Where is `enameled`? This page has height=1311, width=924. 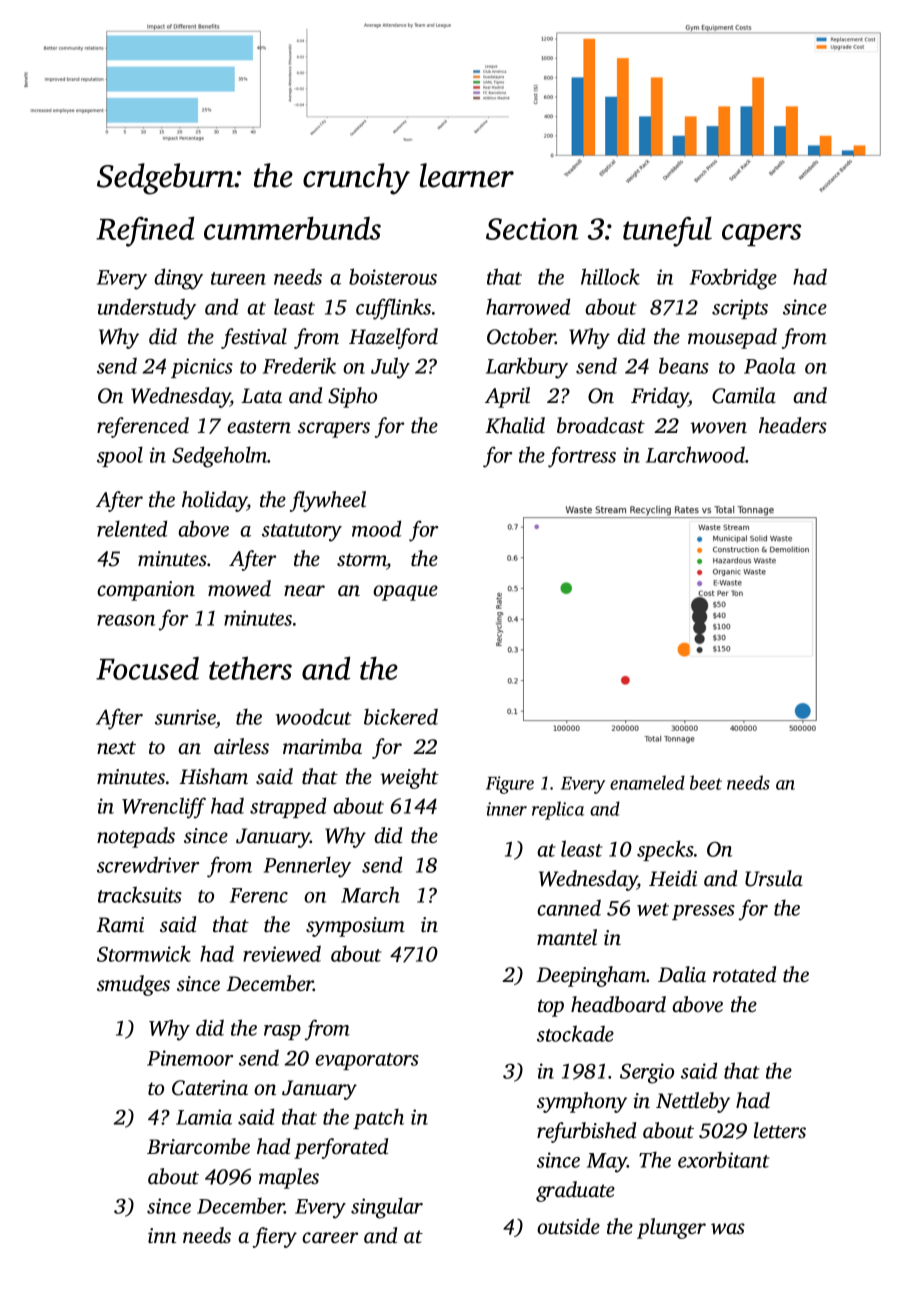
enameled is located at coordinates (647, 782).
